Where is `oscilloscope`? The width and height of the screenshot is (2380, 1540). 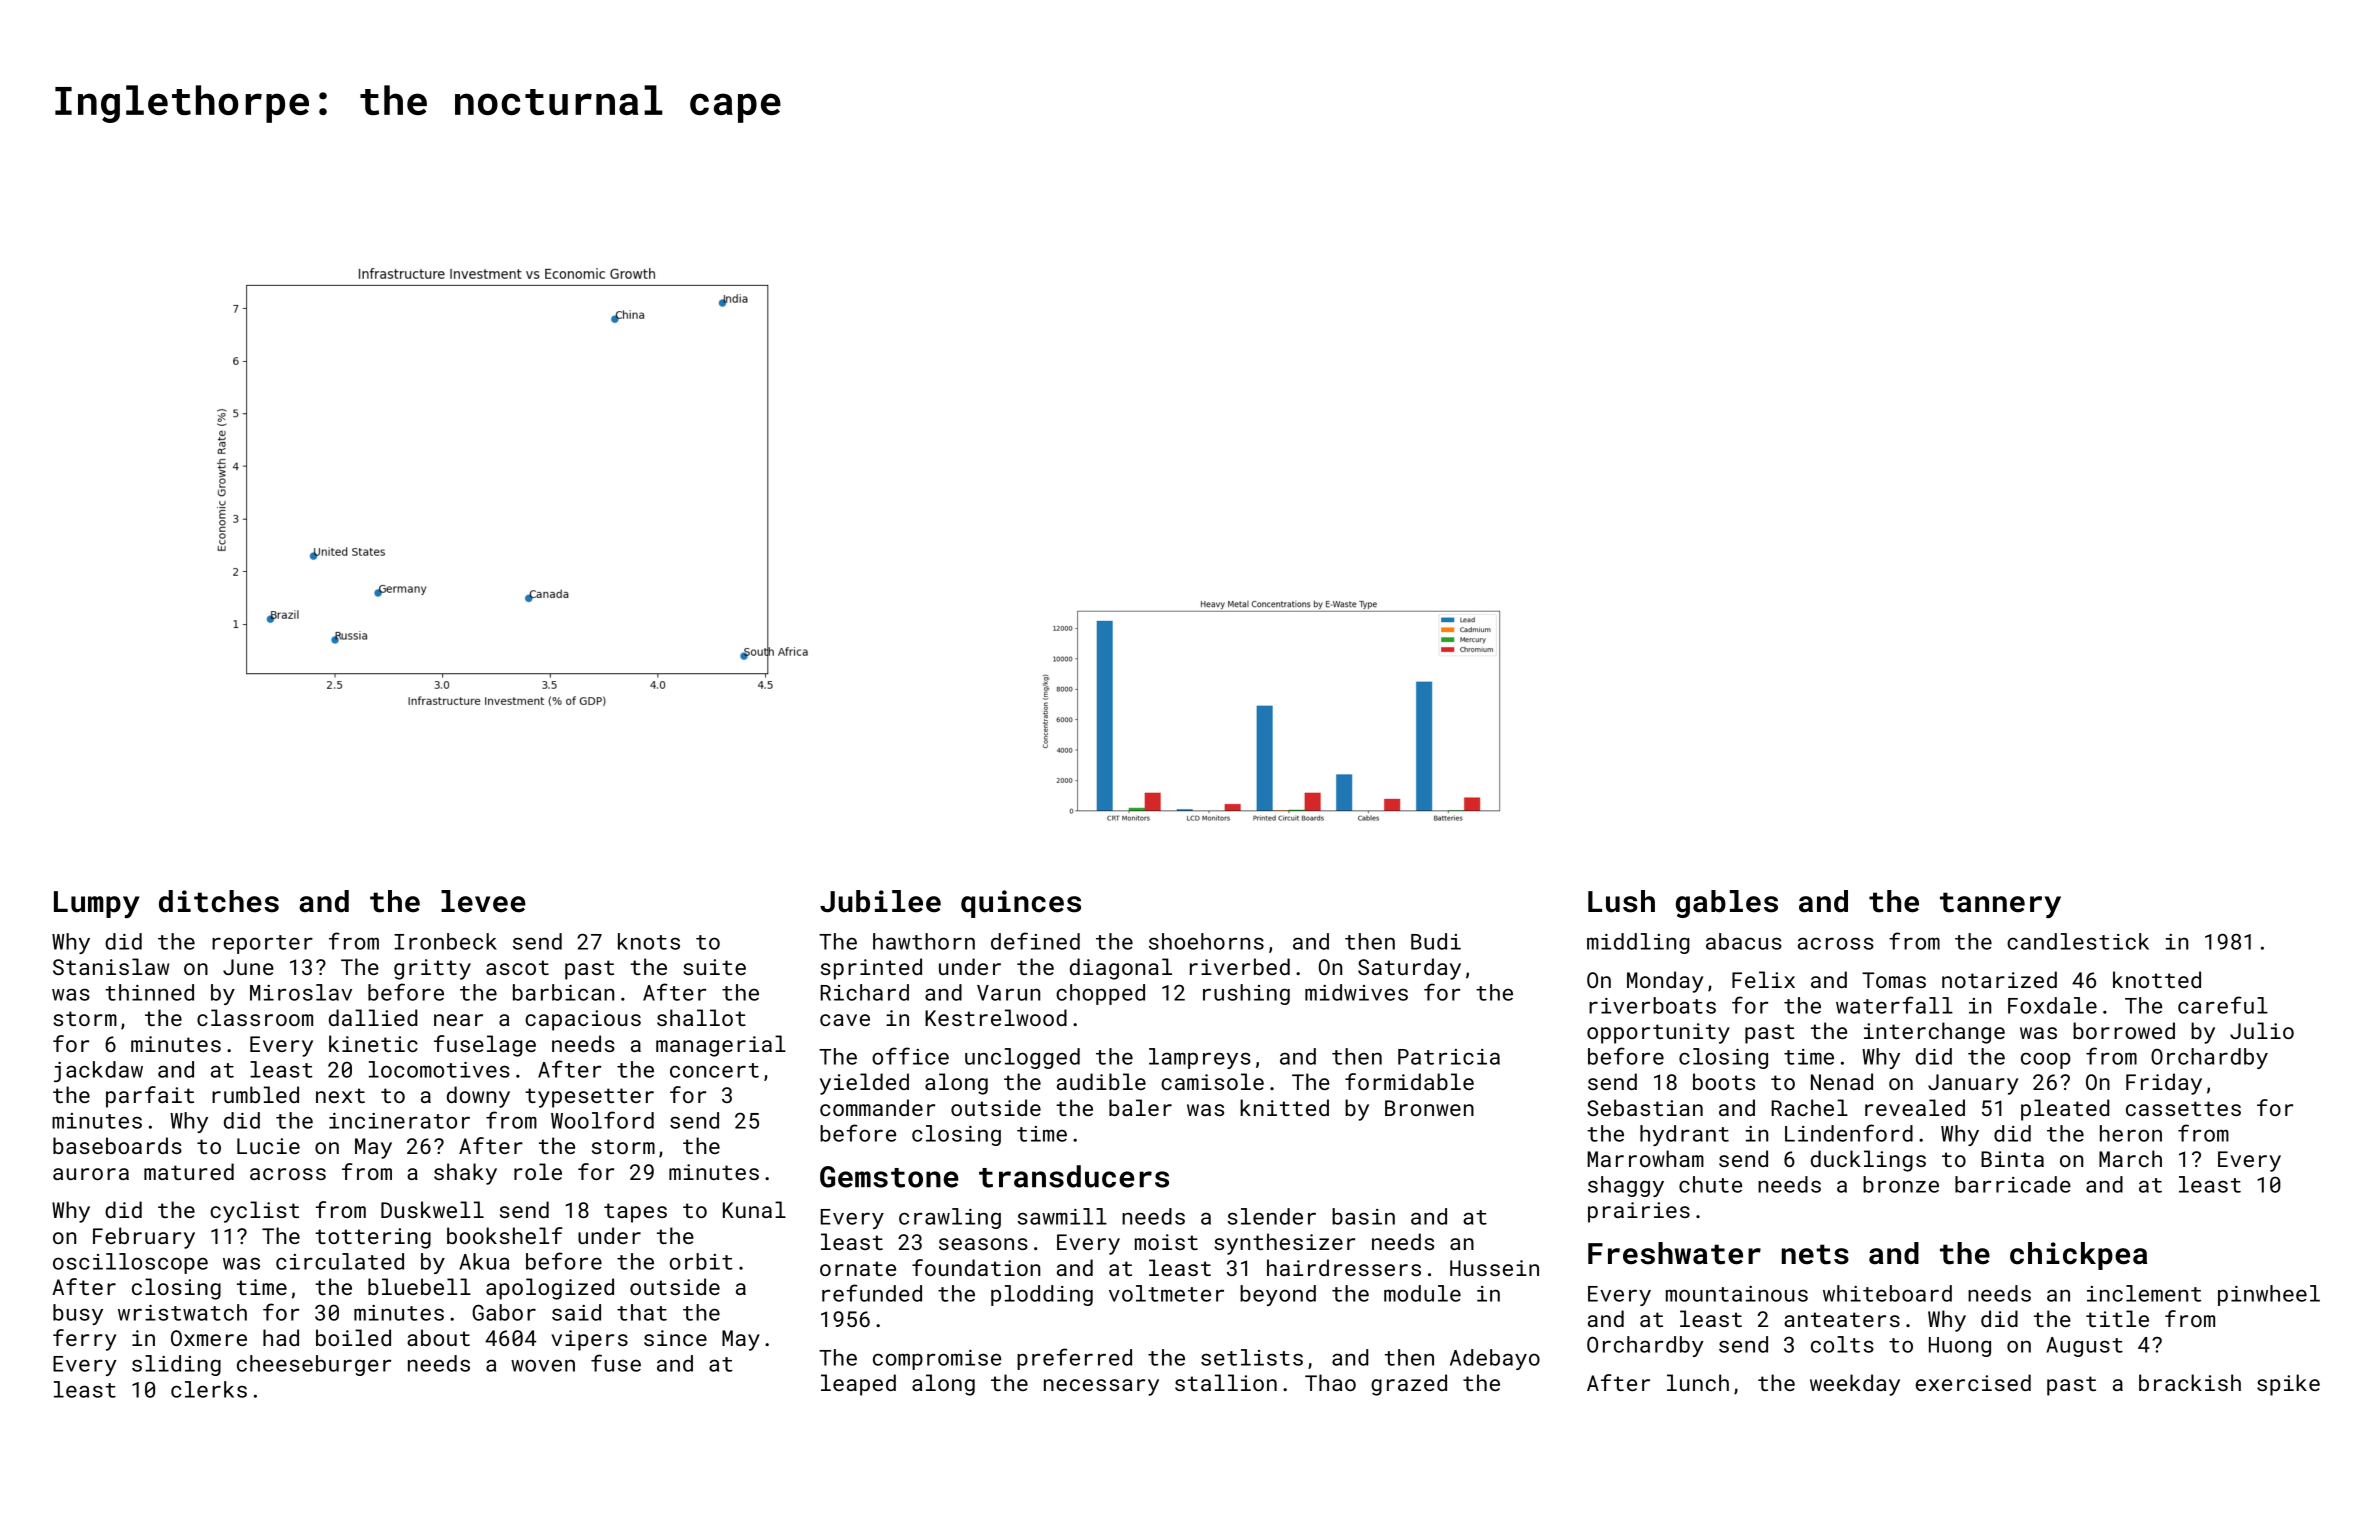
oscilloscope is located at coordinates (130, 1263).
